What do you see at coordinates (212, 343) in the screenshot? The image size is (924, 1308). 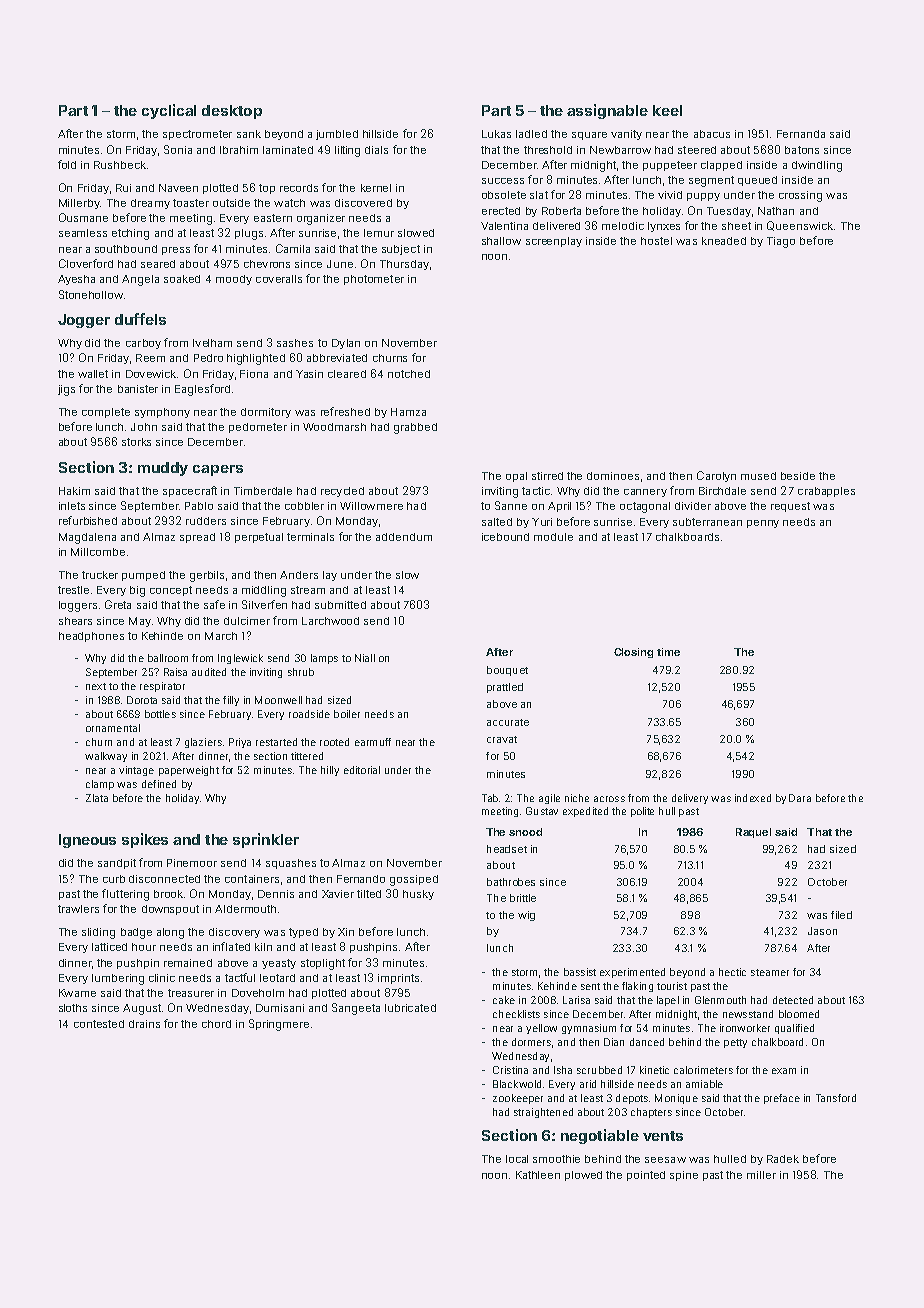 I see `Ivelham` at bounding box center [212, 343].
